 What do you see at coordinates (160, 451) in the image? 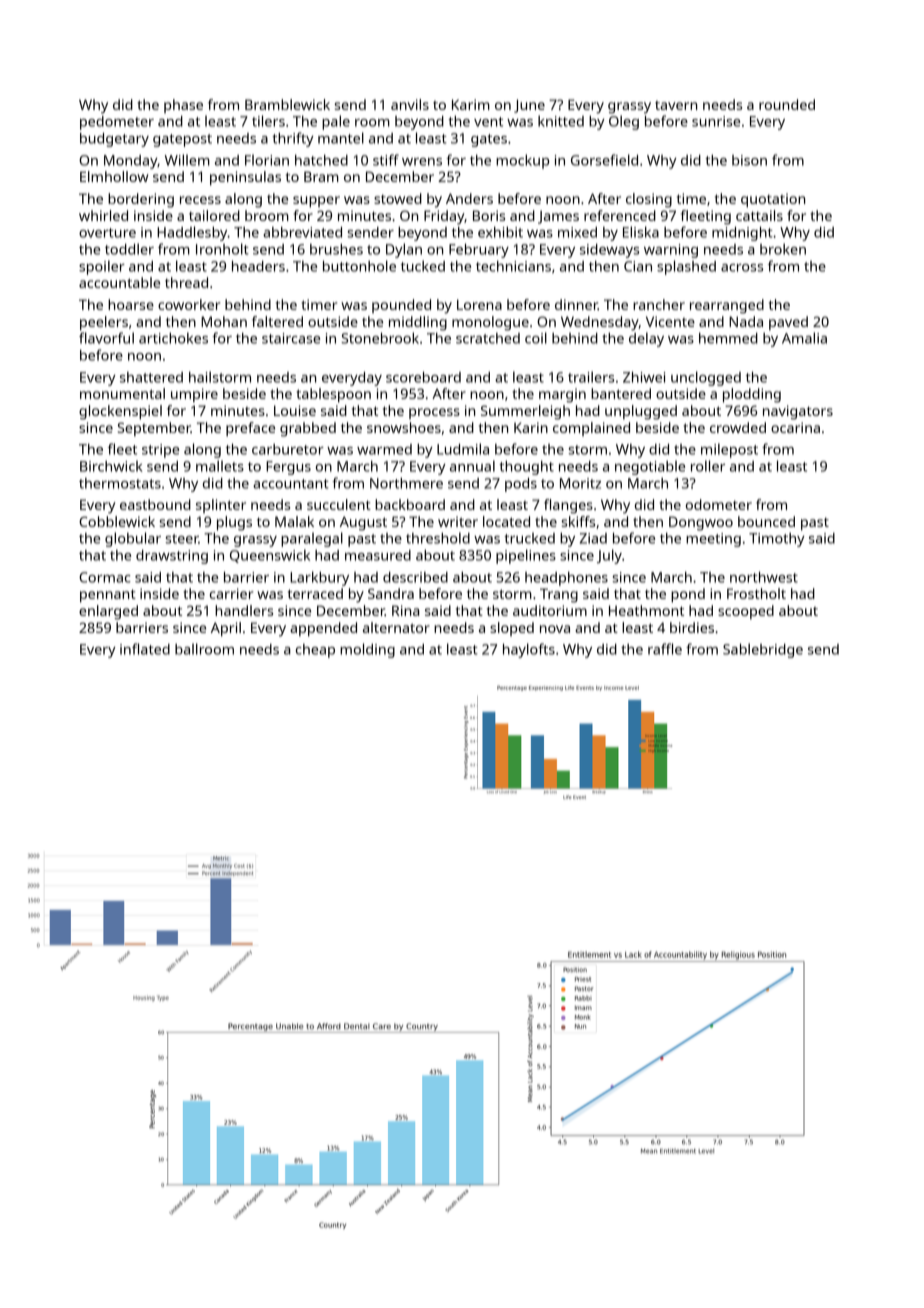
I see `stripe` at bounding box center [160, 451].
